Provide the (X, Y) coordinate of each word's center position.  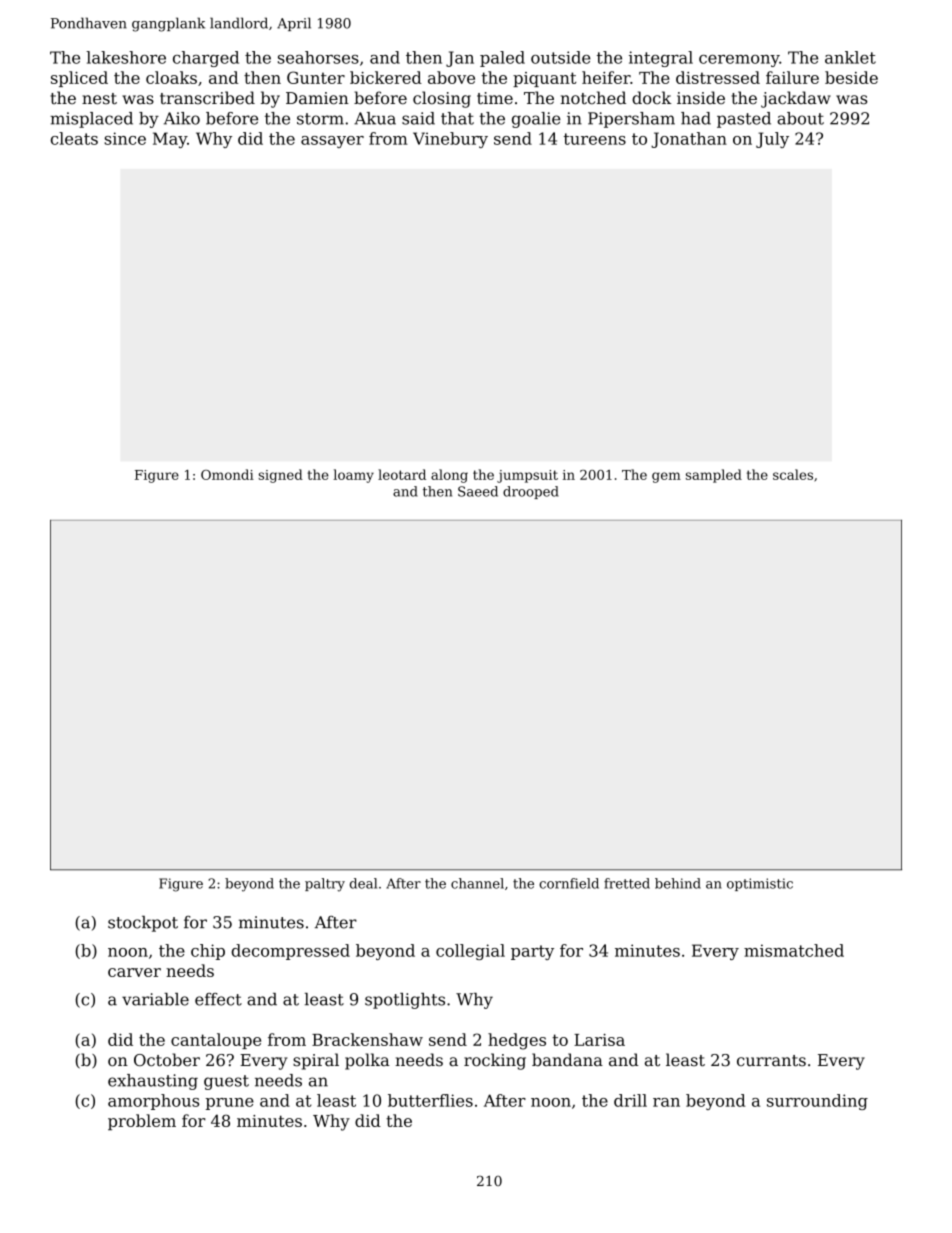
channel (477, 883)
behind (678, 883)
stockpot (143, 924)
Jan (460, 59)
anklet (850, 57)
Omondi (227, 474)
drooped (531, 492)
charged (206, 59)
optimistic (760, 884)
